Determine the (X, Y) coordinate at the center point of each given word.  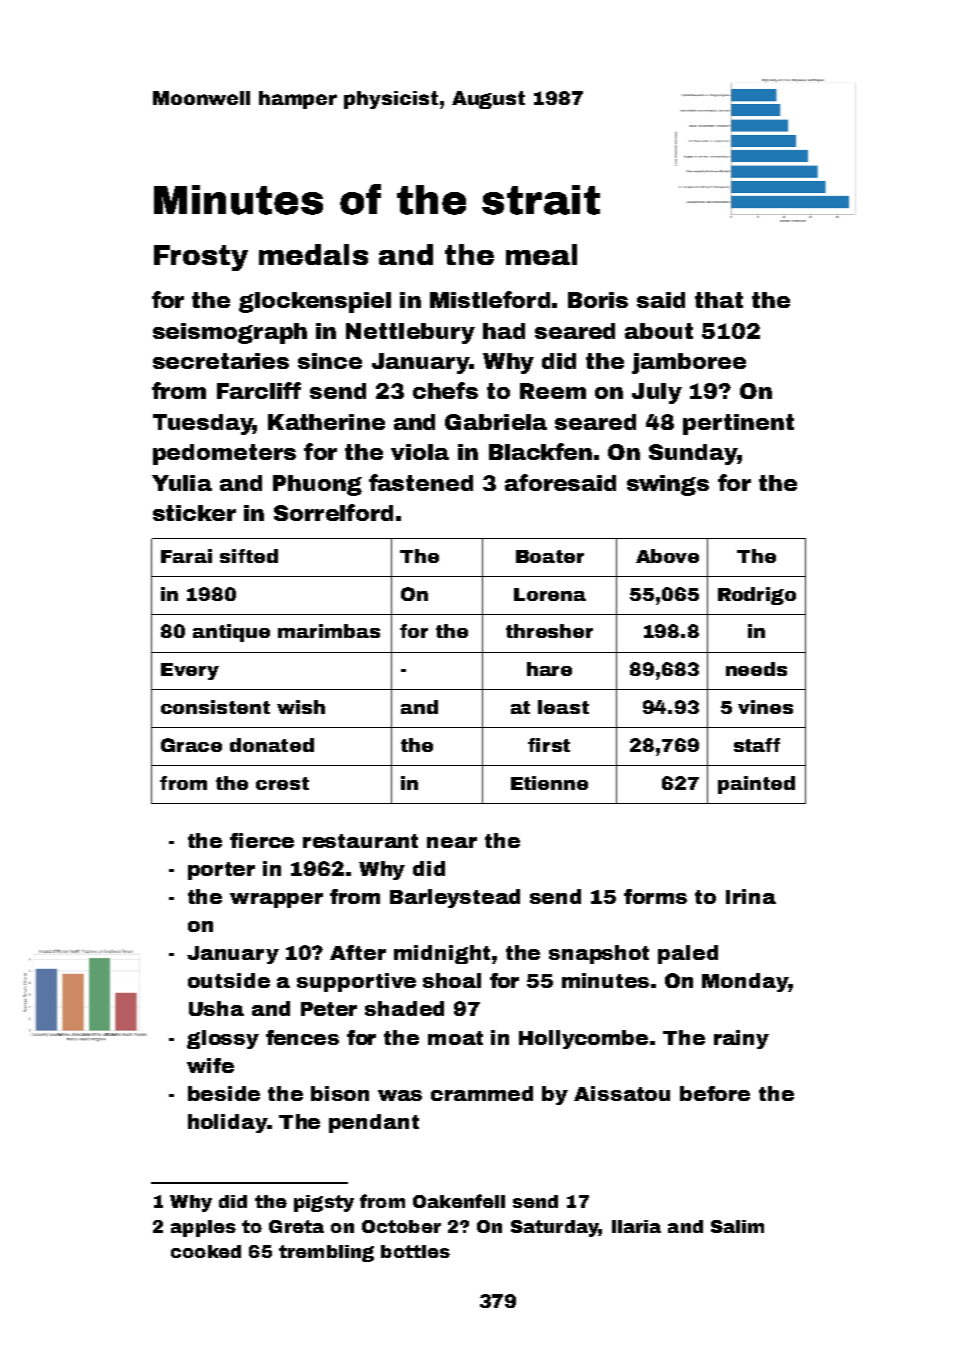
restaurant (360, 841)
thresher (549, 631)
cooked (206, 1251)
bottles (415, 1251)
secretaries (221, 361)
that (719, 300)
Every (190, 671)
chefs (445, 390)
